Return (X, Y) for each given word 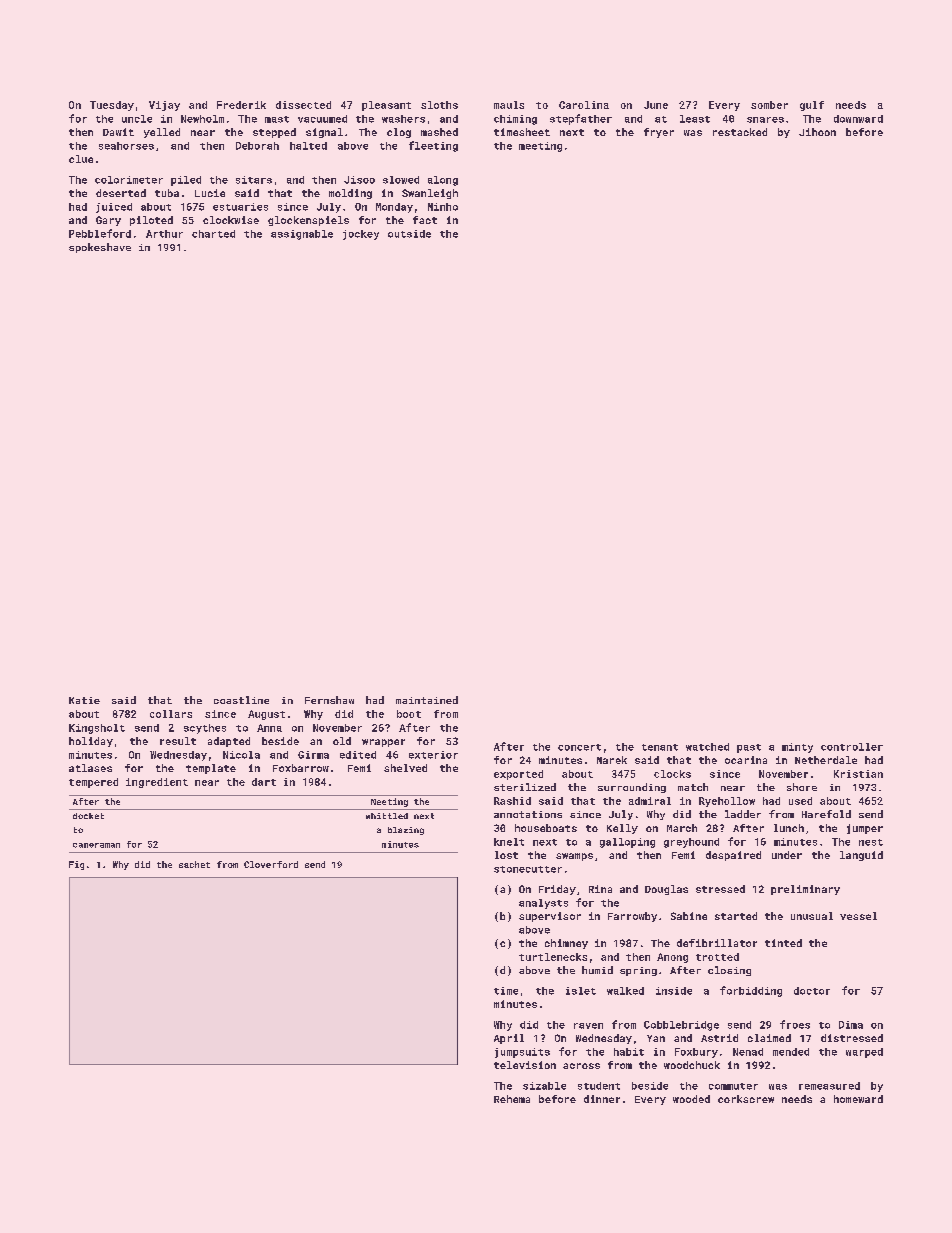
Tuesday (112, 106)
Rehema (512, 1099)
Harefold (826, 814)
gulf (812, 106)
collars (171, 714)
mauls (509, 105)
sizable (544, 1086)
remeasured (829, 1086)
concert (579, 747)
